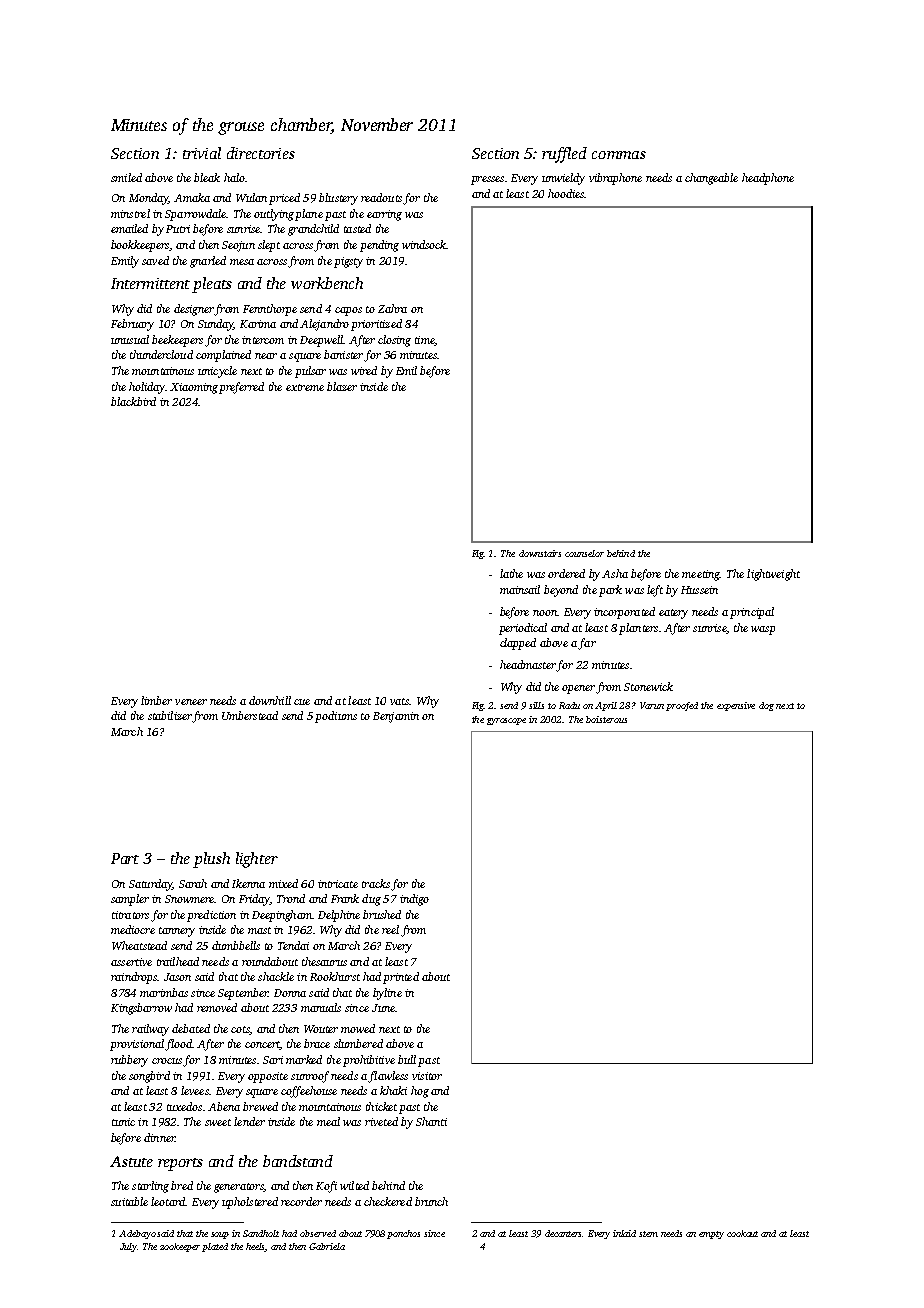  What do you see at coordinates (133, 401) in the screenshot?
I see `blackbird` at bounding box center [133, 401].
